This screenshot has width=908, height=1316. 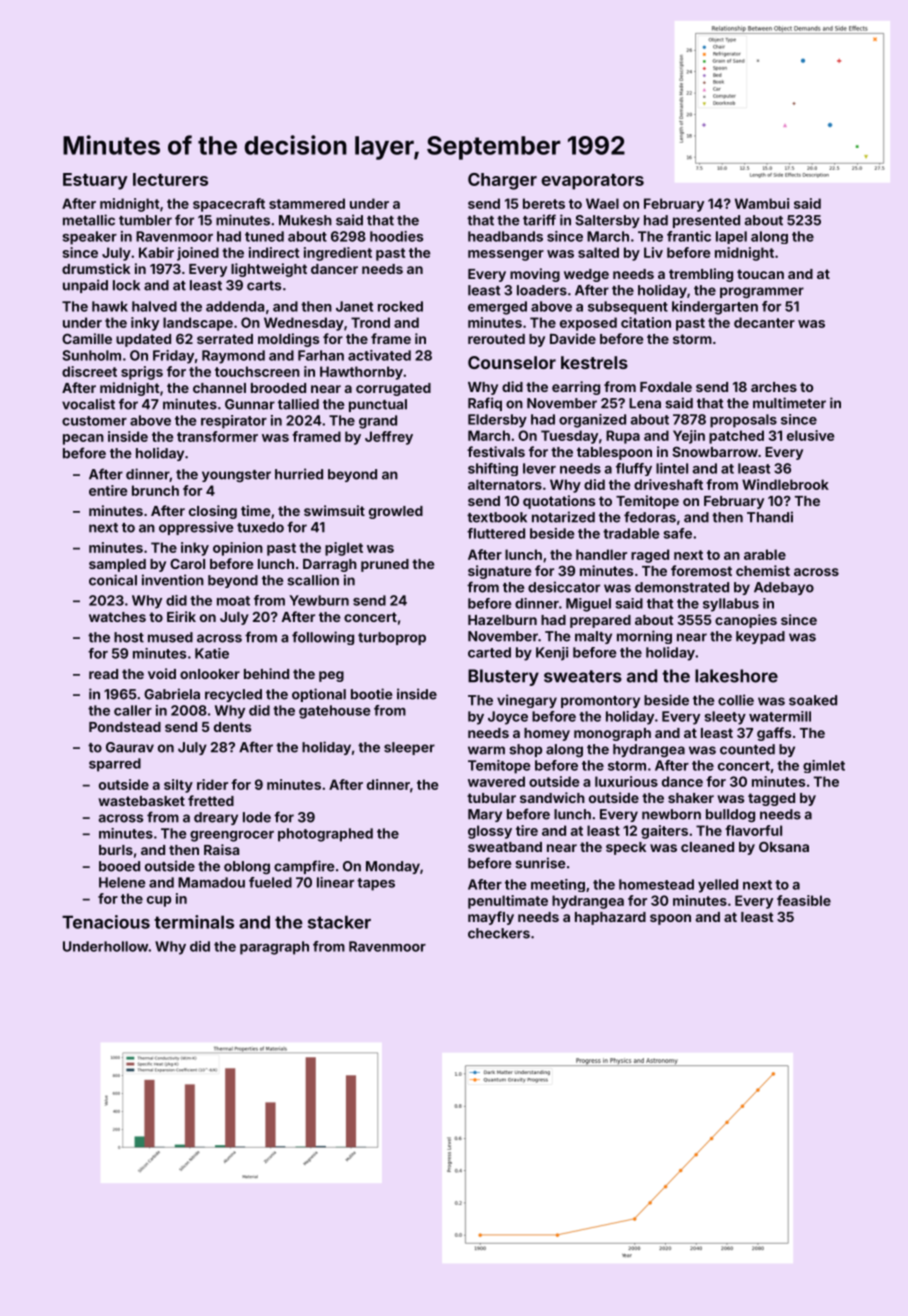 I want to click on programmer, so click(x=762, y=292).
